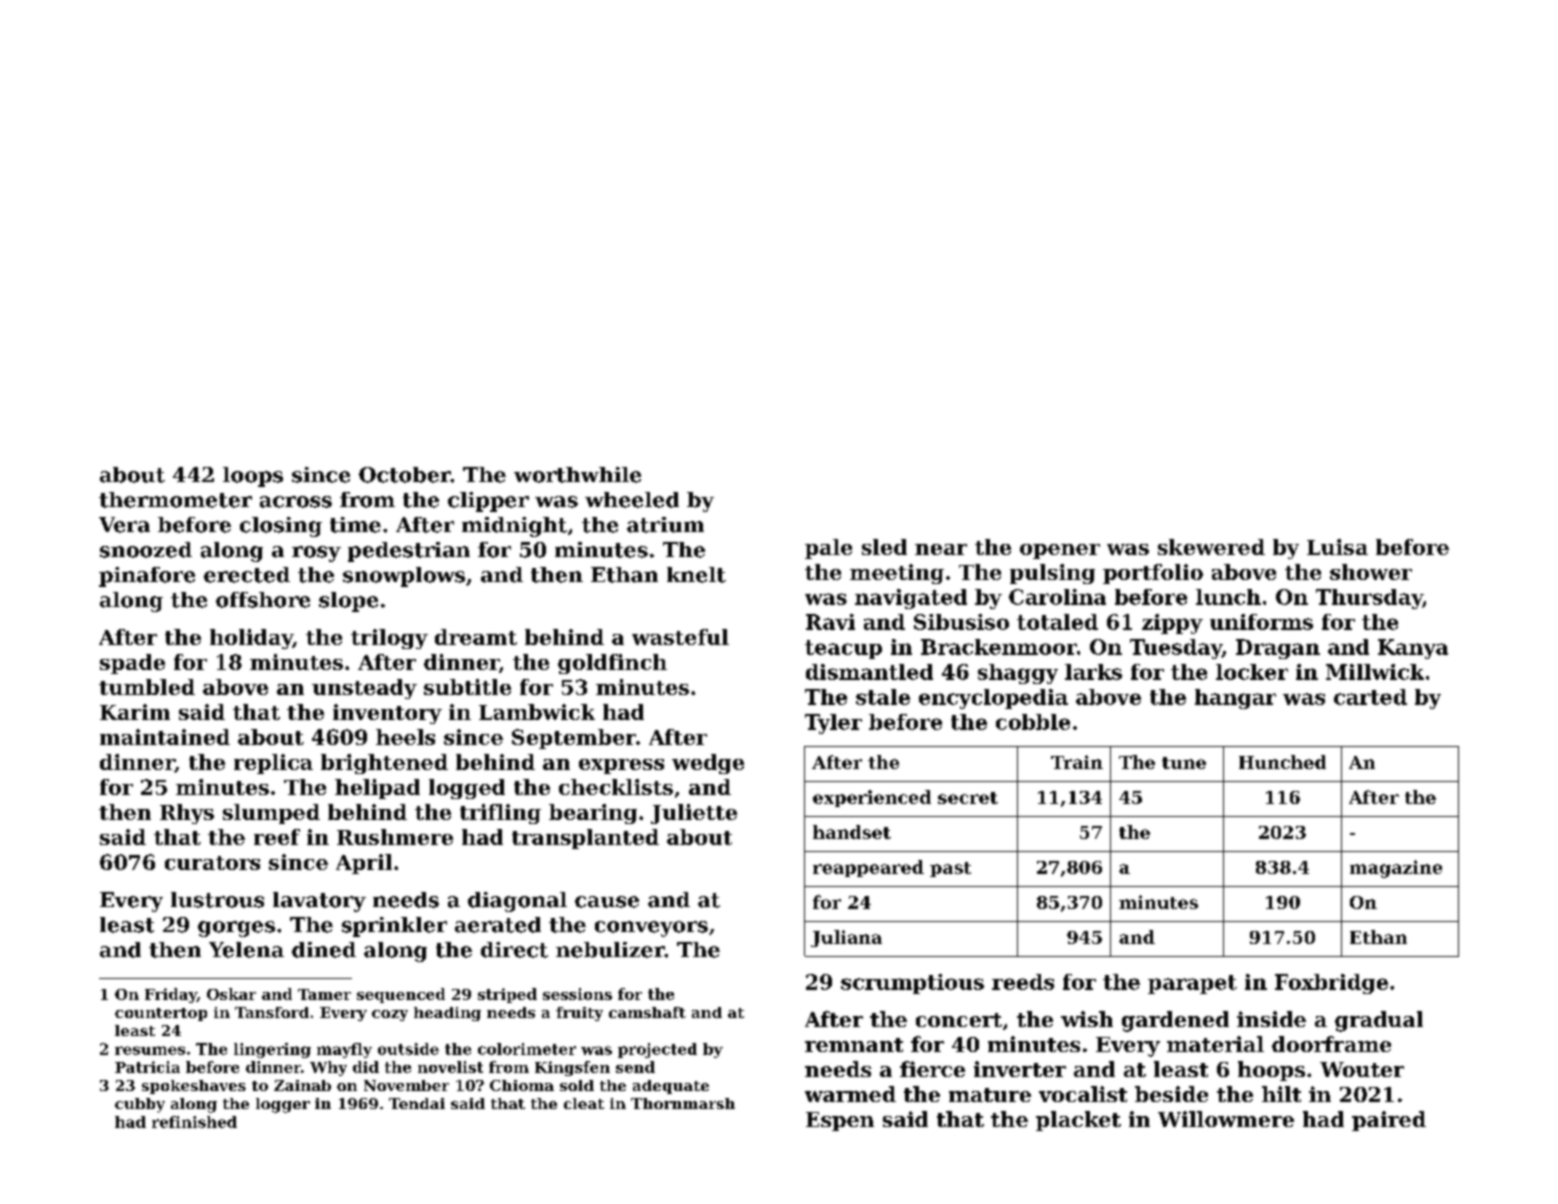  Describe the element at coordinates (132, 664) in the document. I see `spade` at that location.
